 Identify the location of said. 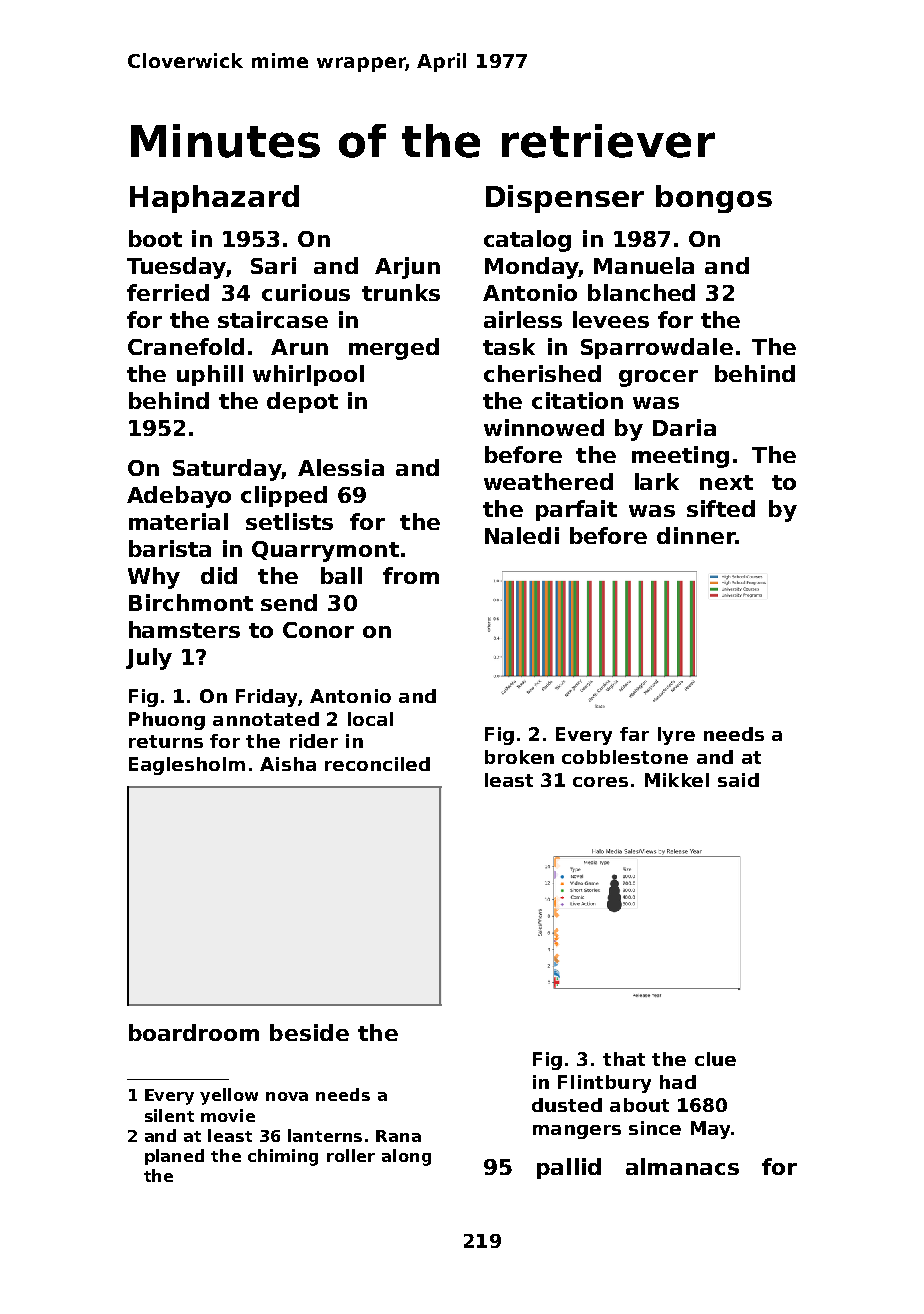
(738, 780).
